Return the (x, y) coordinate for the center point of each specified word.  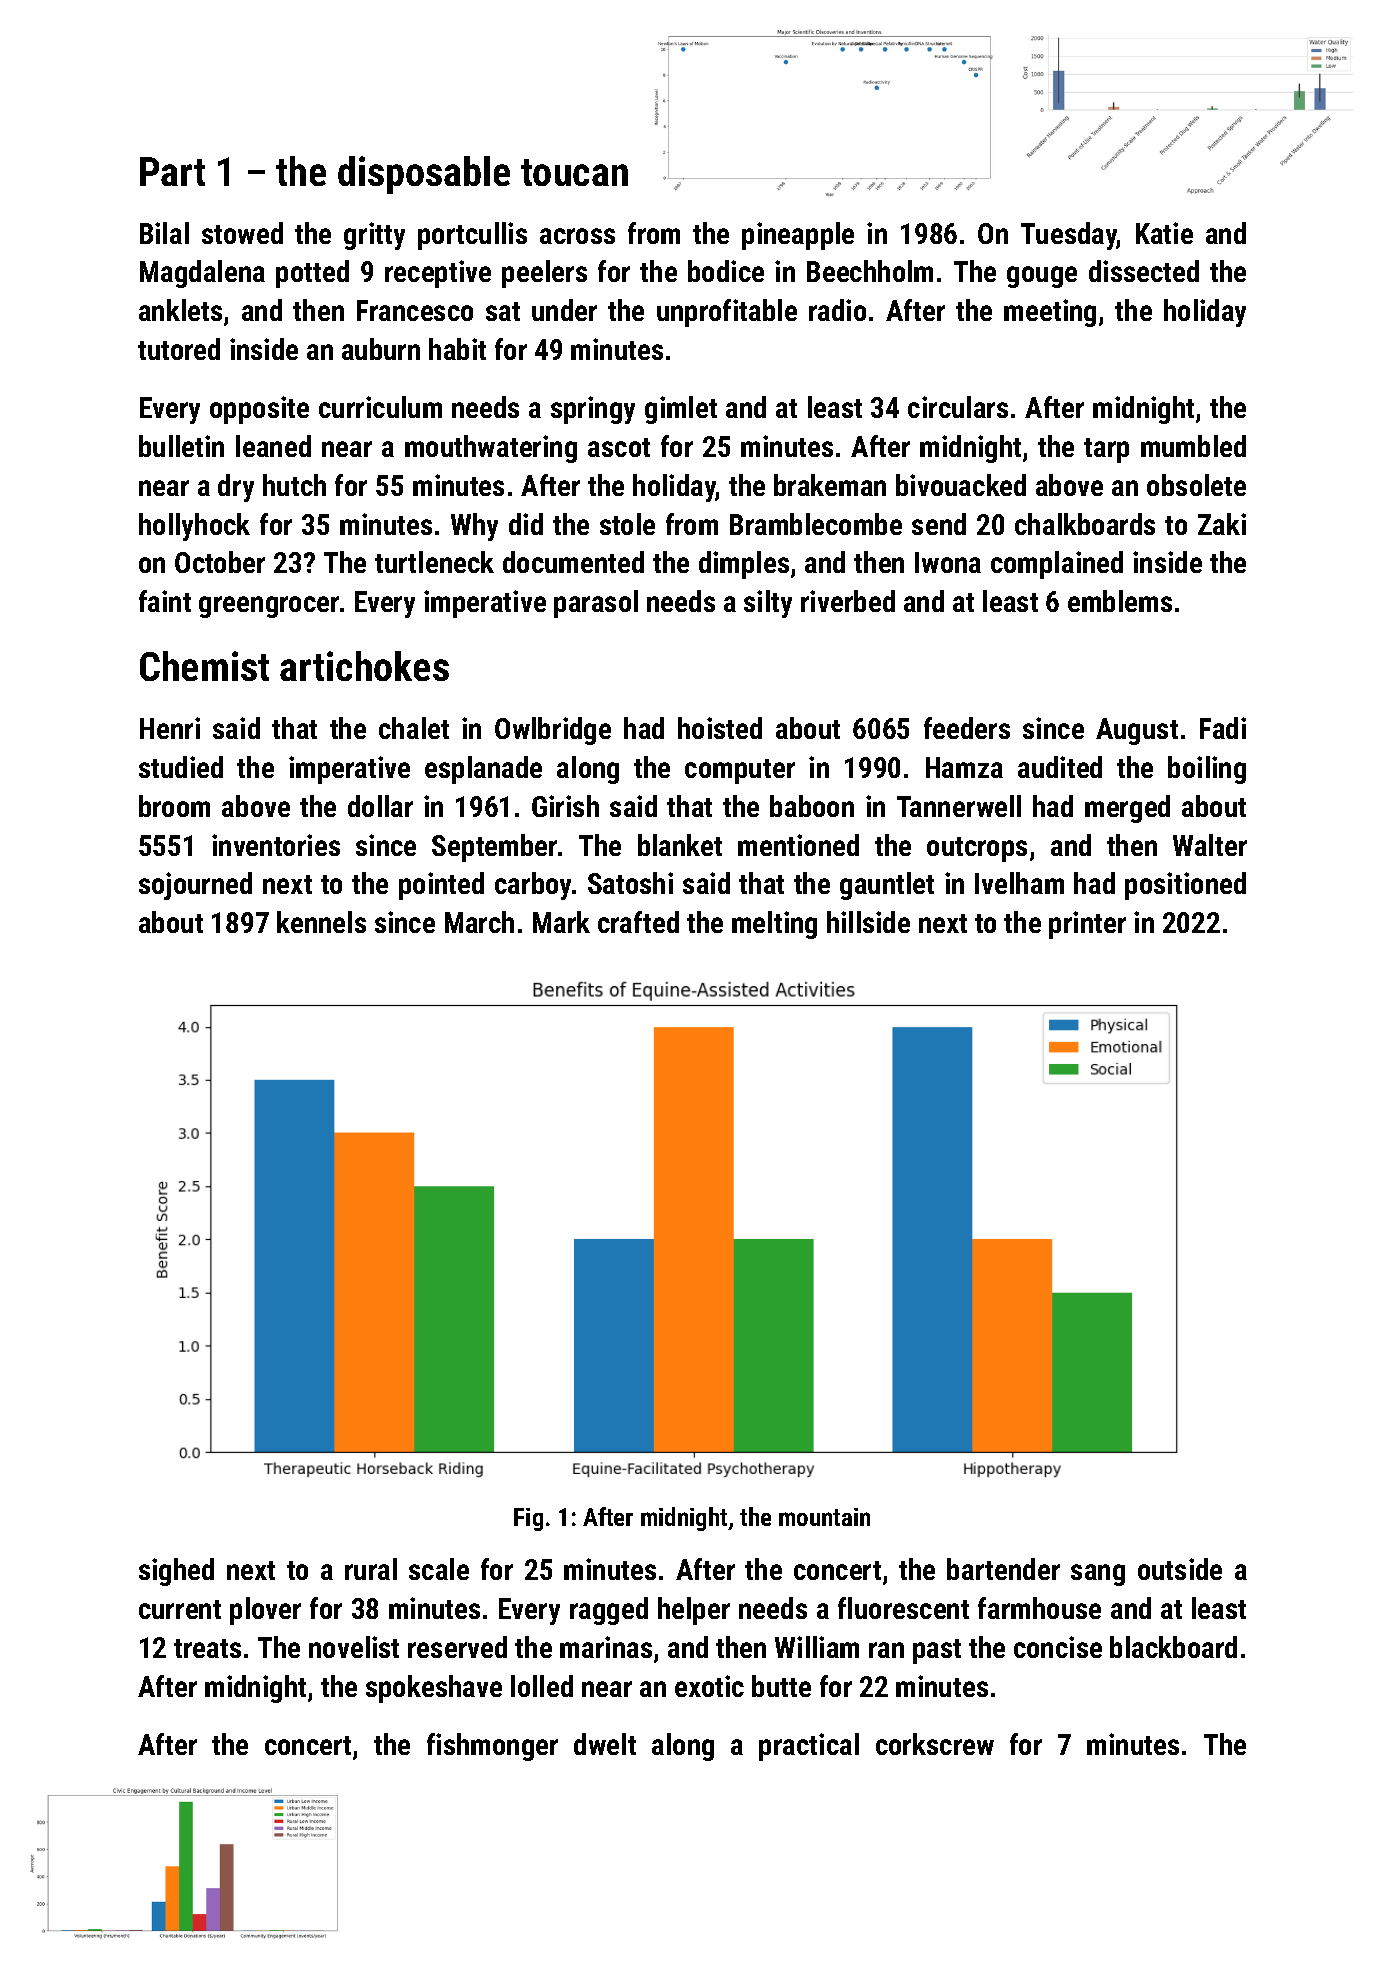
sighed (176, 1572)
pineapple (798, 236)
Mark (561, 922)
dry (236, 488)
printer (1087, 925)
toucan (574, 172)
